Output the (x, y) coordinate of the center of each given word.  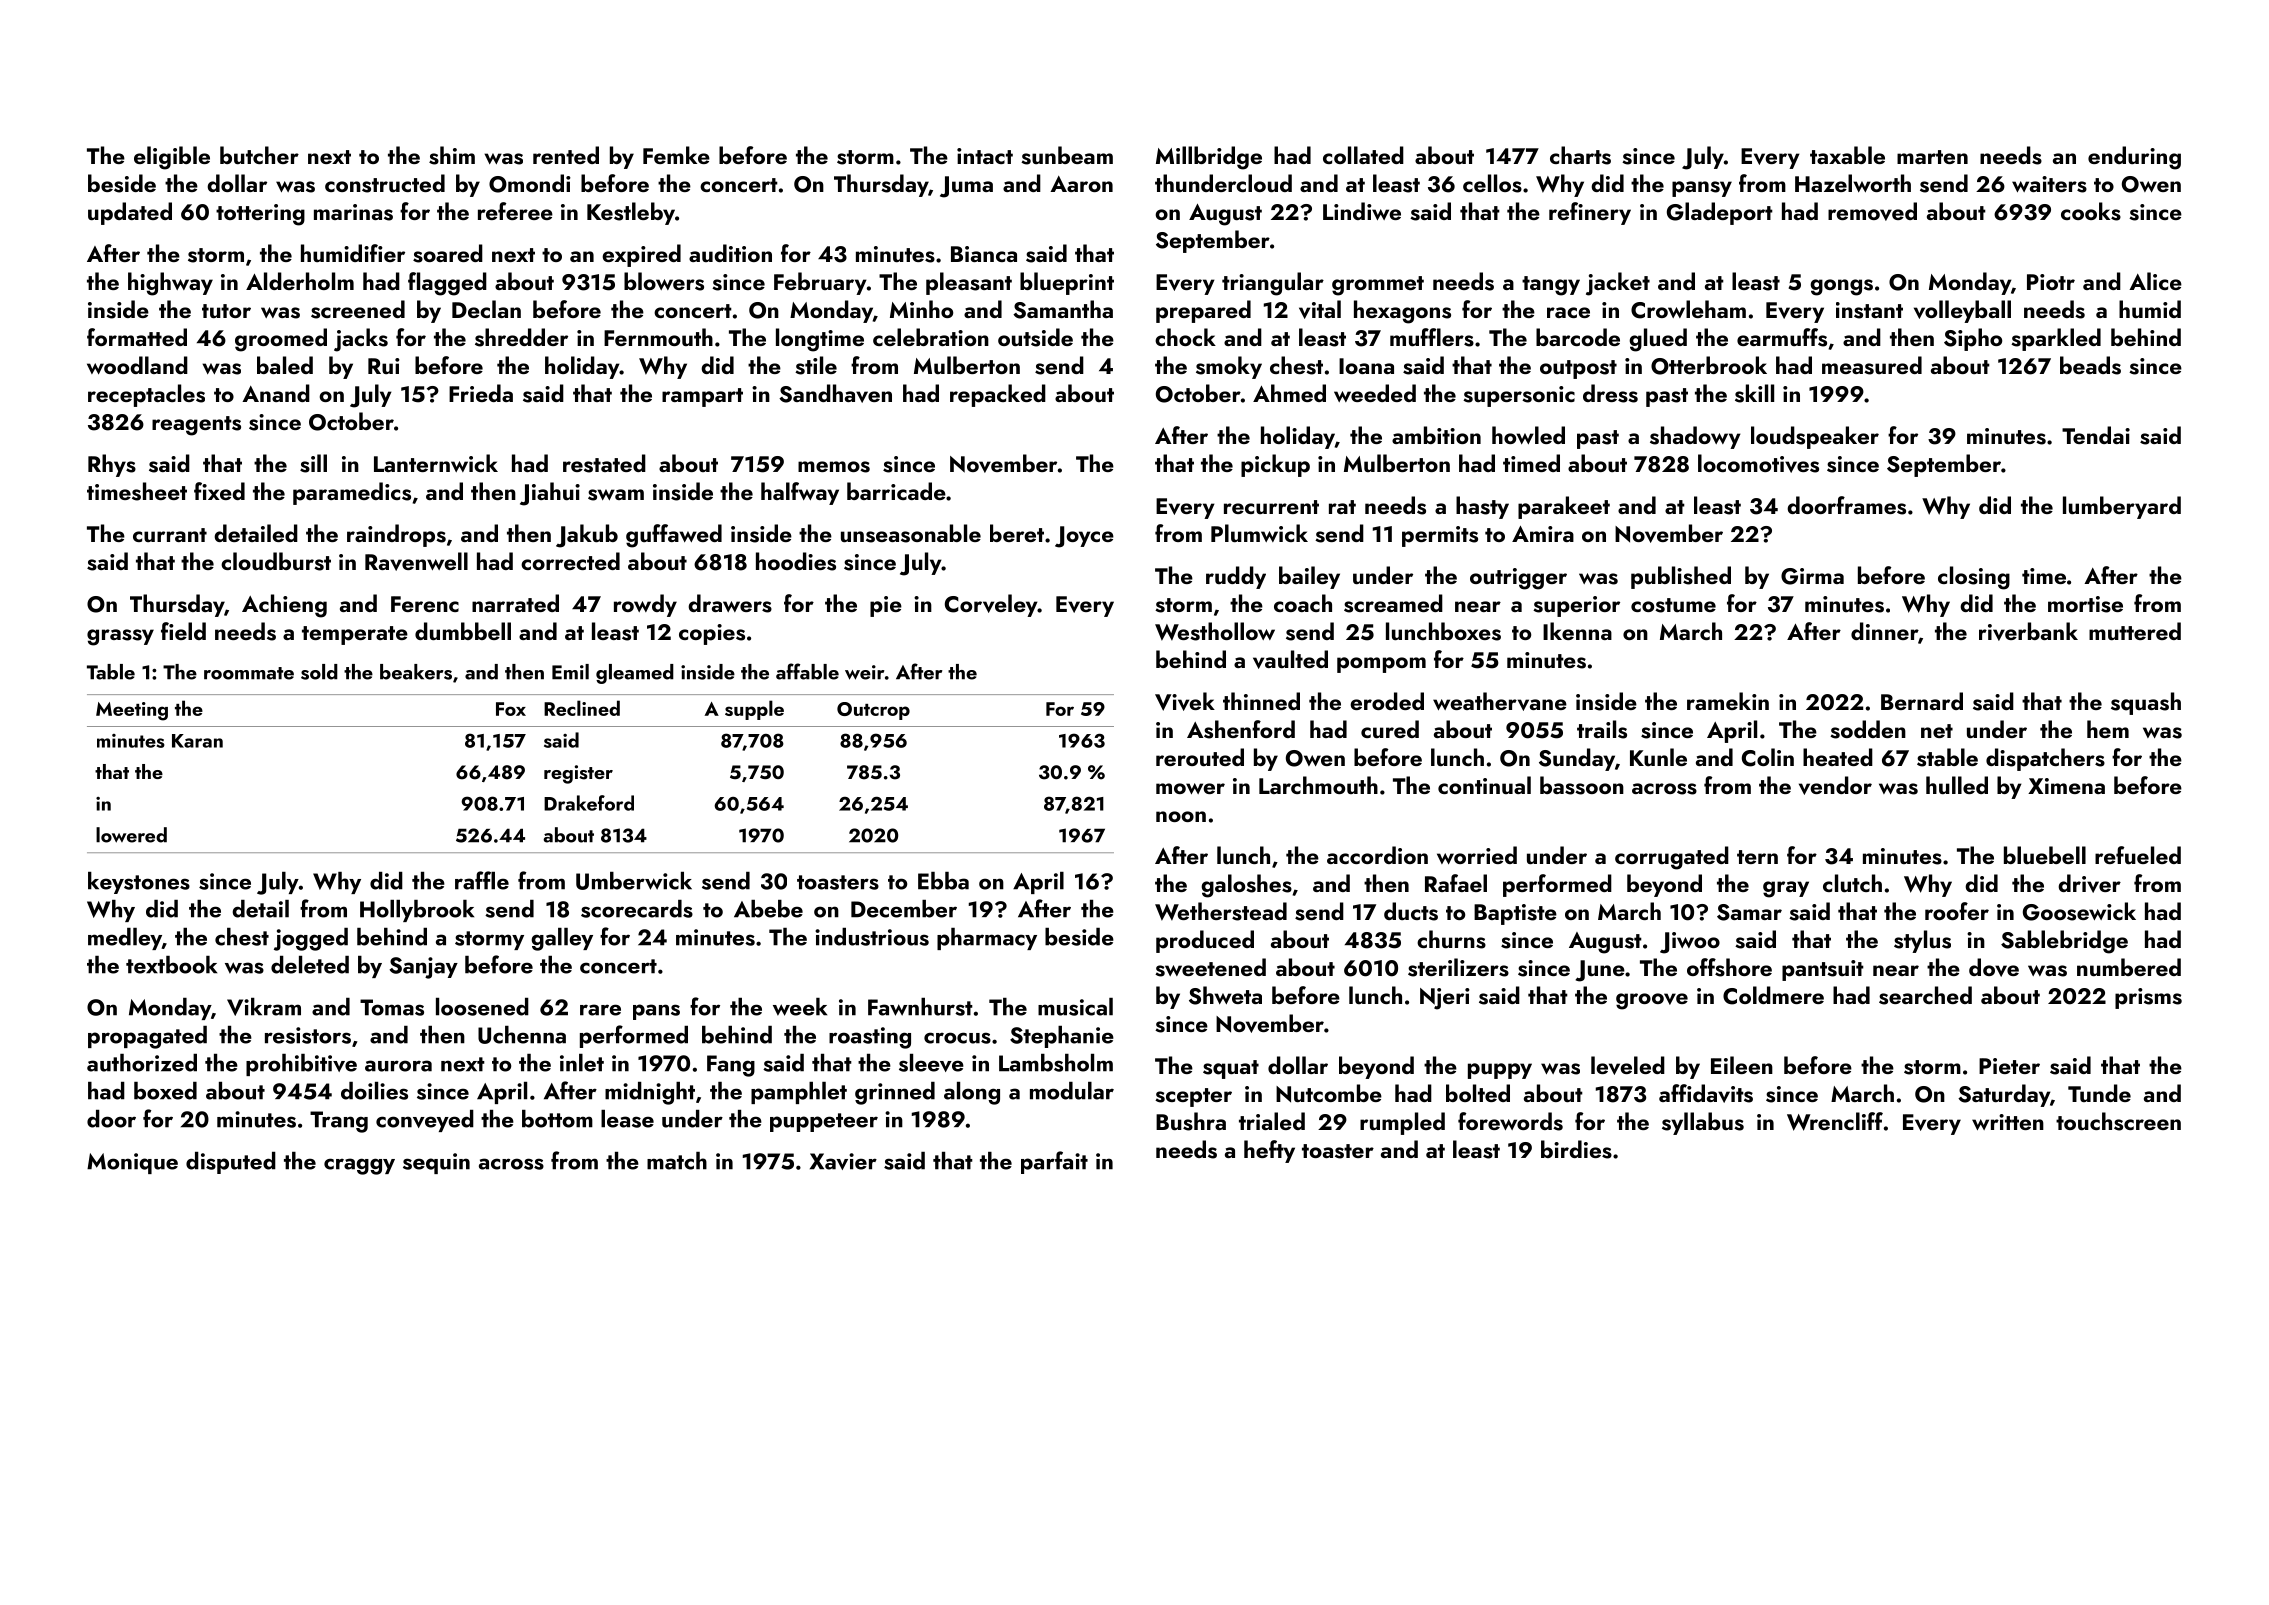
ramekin (1728, 701)
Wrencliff (1835, 1121)
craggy (359, 1166)
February (820, 283)
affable (807, 671)
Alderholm (300, 281)
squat (1231, 1069)
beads (2090, 365)
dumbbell (463, 631)
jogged (311, 939)
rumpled (1402, 1123)
